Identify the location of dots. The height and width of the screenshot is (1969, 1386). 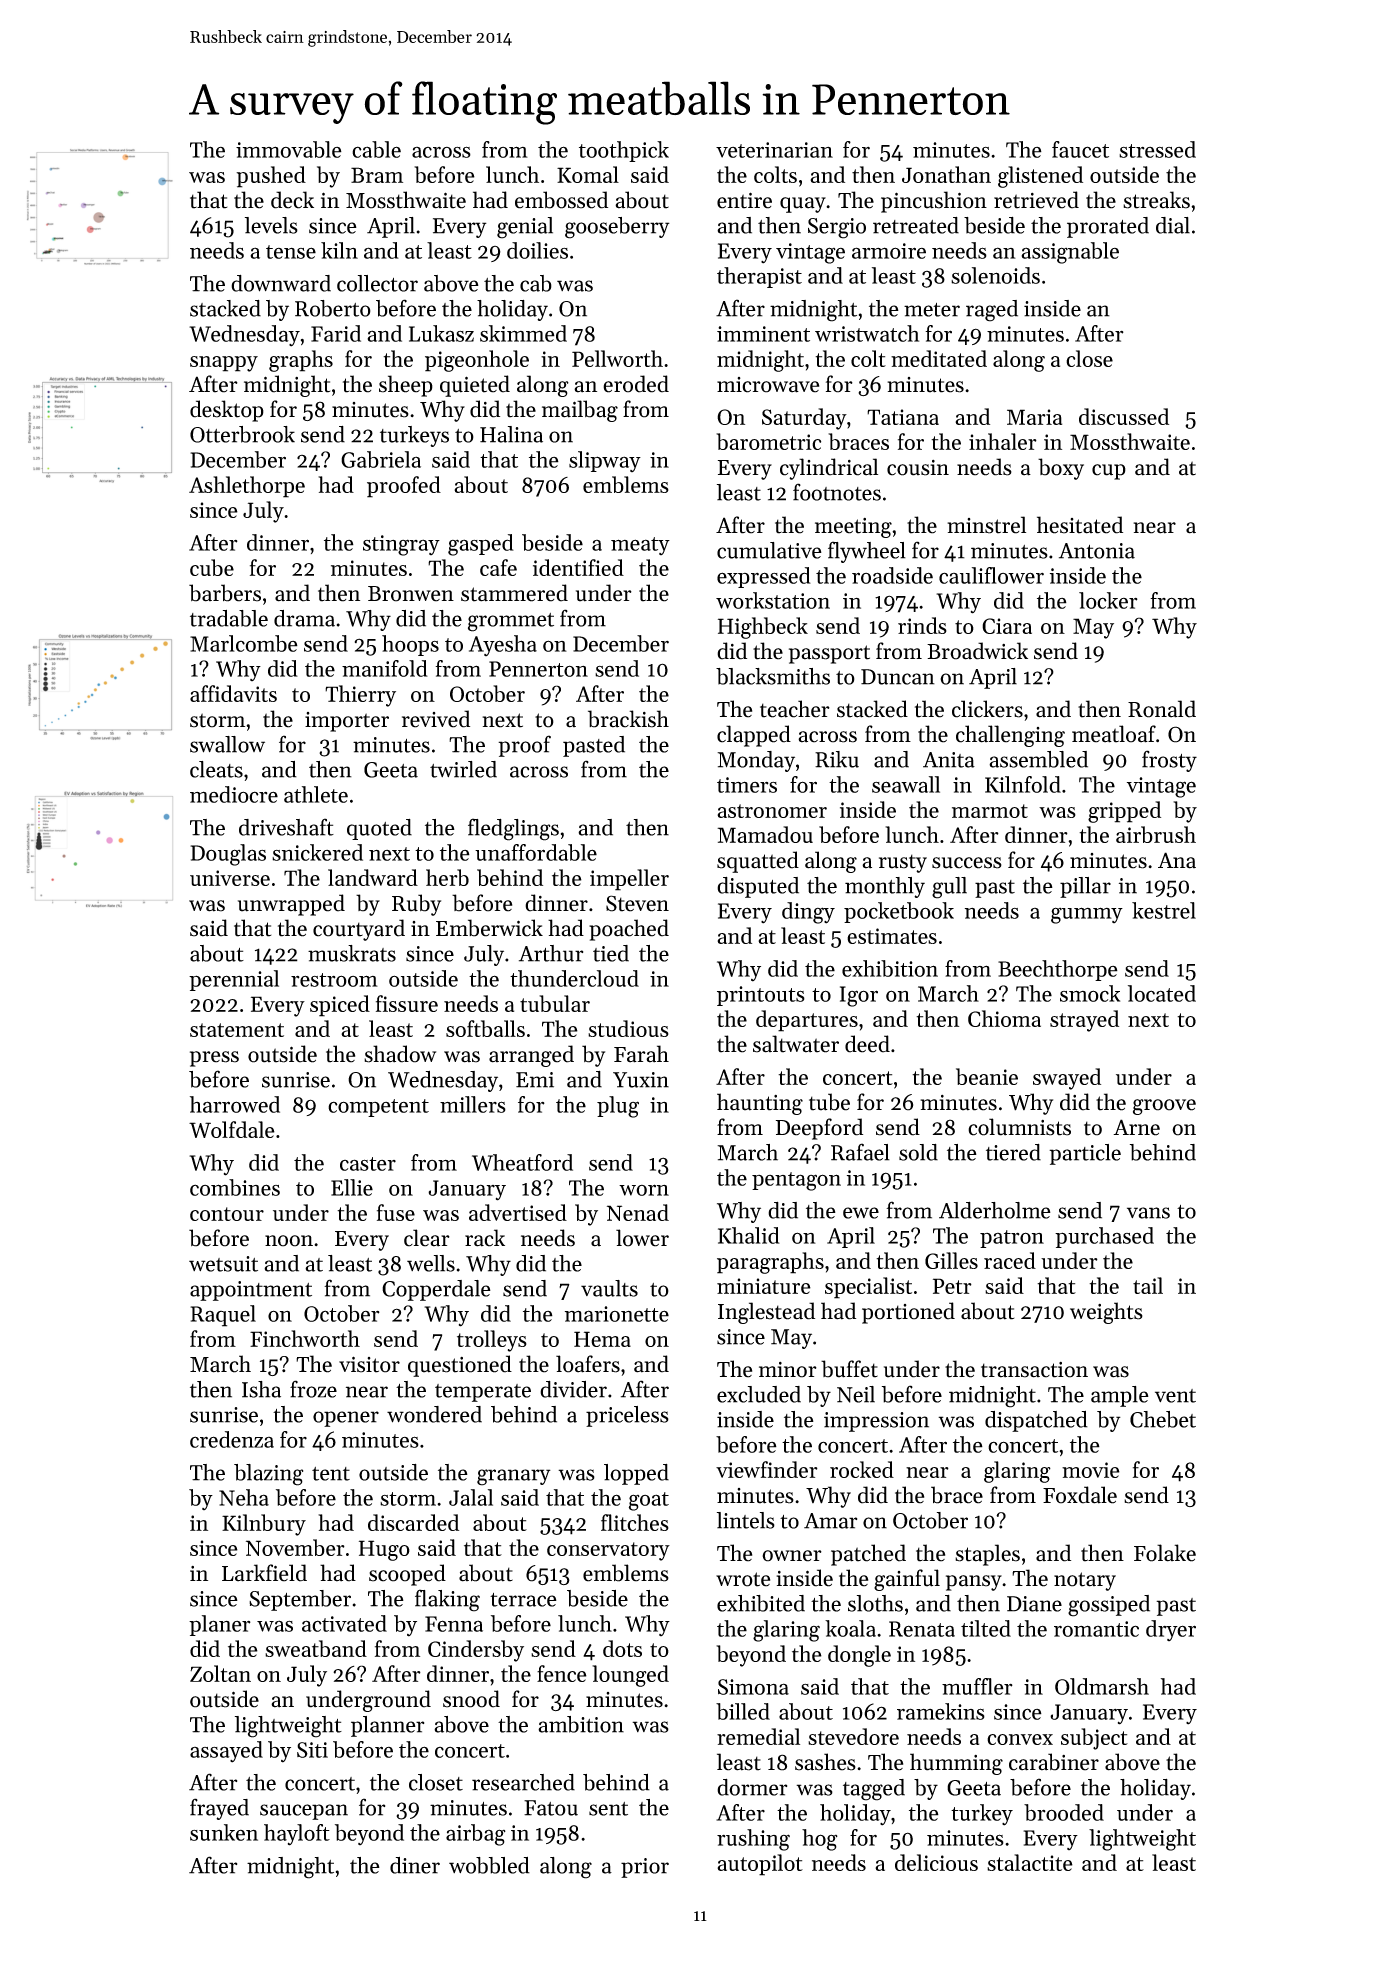
(622, 1648).
